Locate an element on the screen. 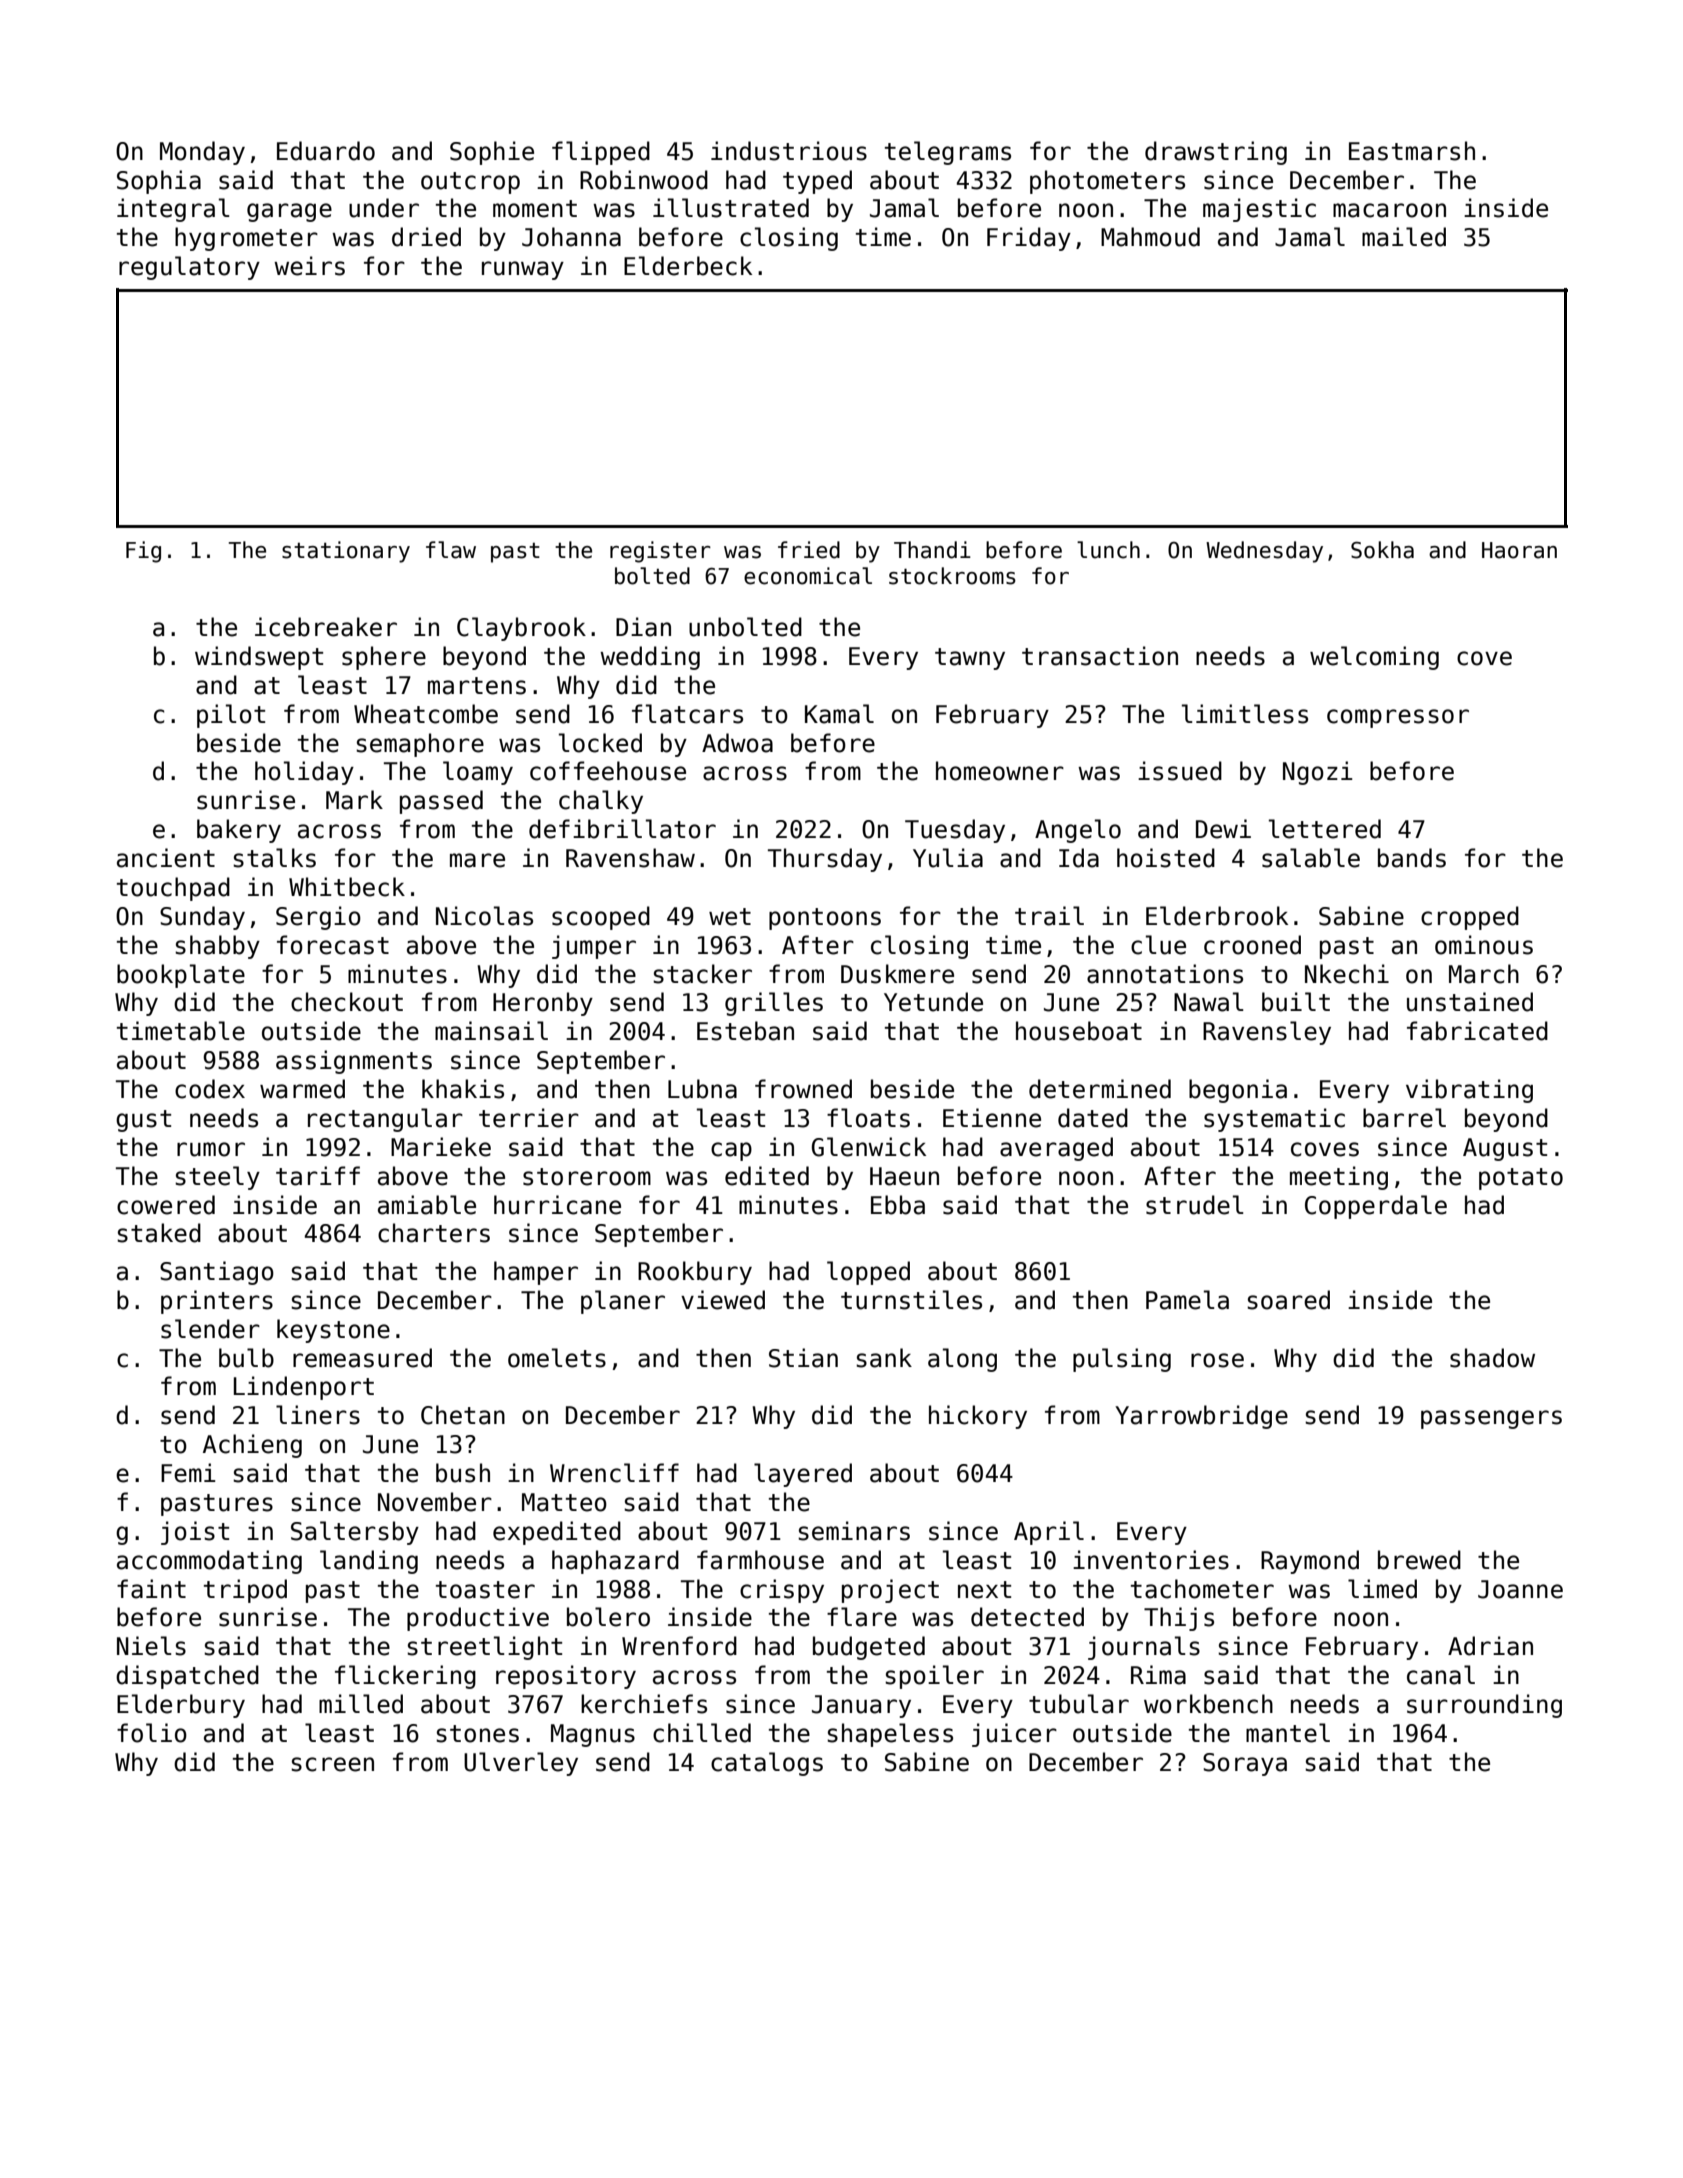 Image resolution: width=1683 pixels, height=2178 pixels. Eduardo is located at coordinates (326, 151).
